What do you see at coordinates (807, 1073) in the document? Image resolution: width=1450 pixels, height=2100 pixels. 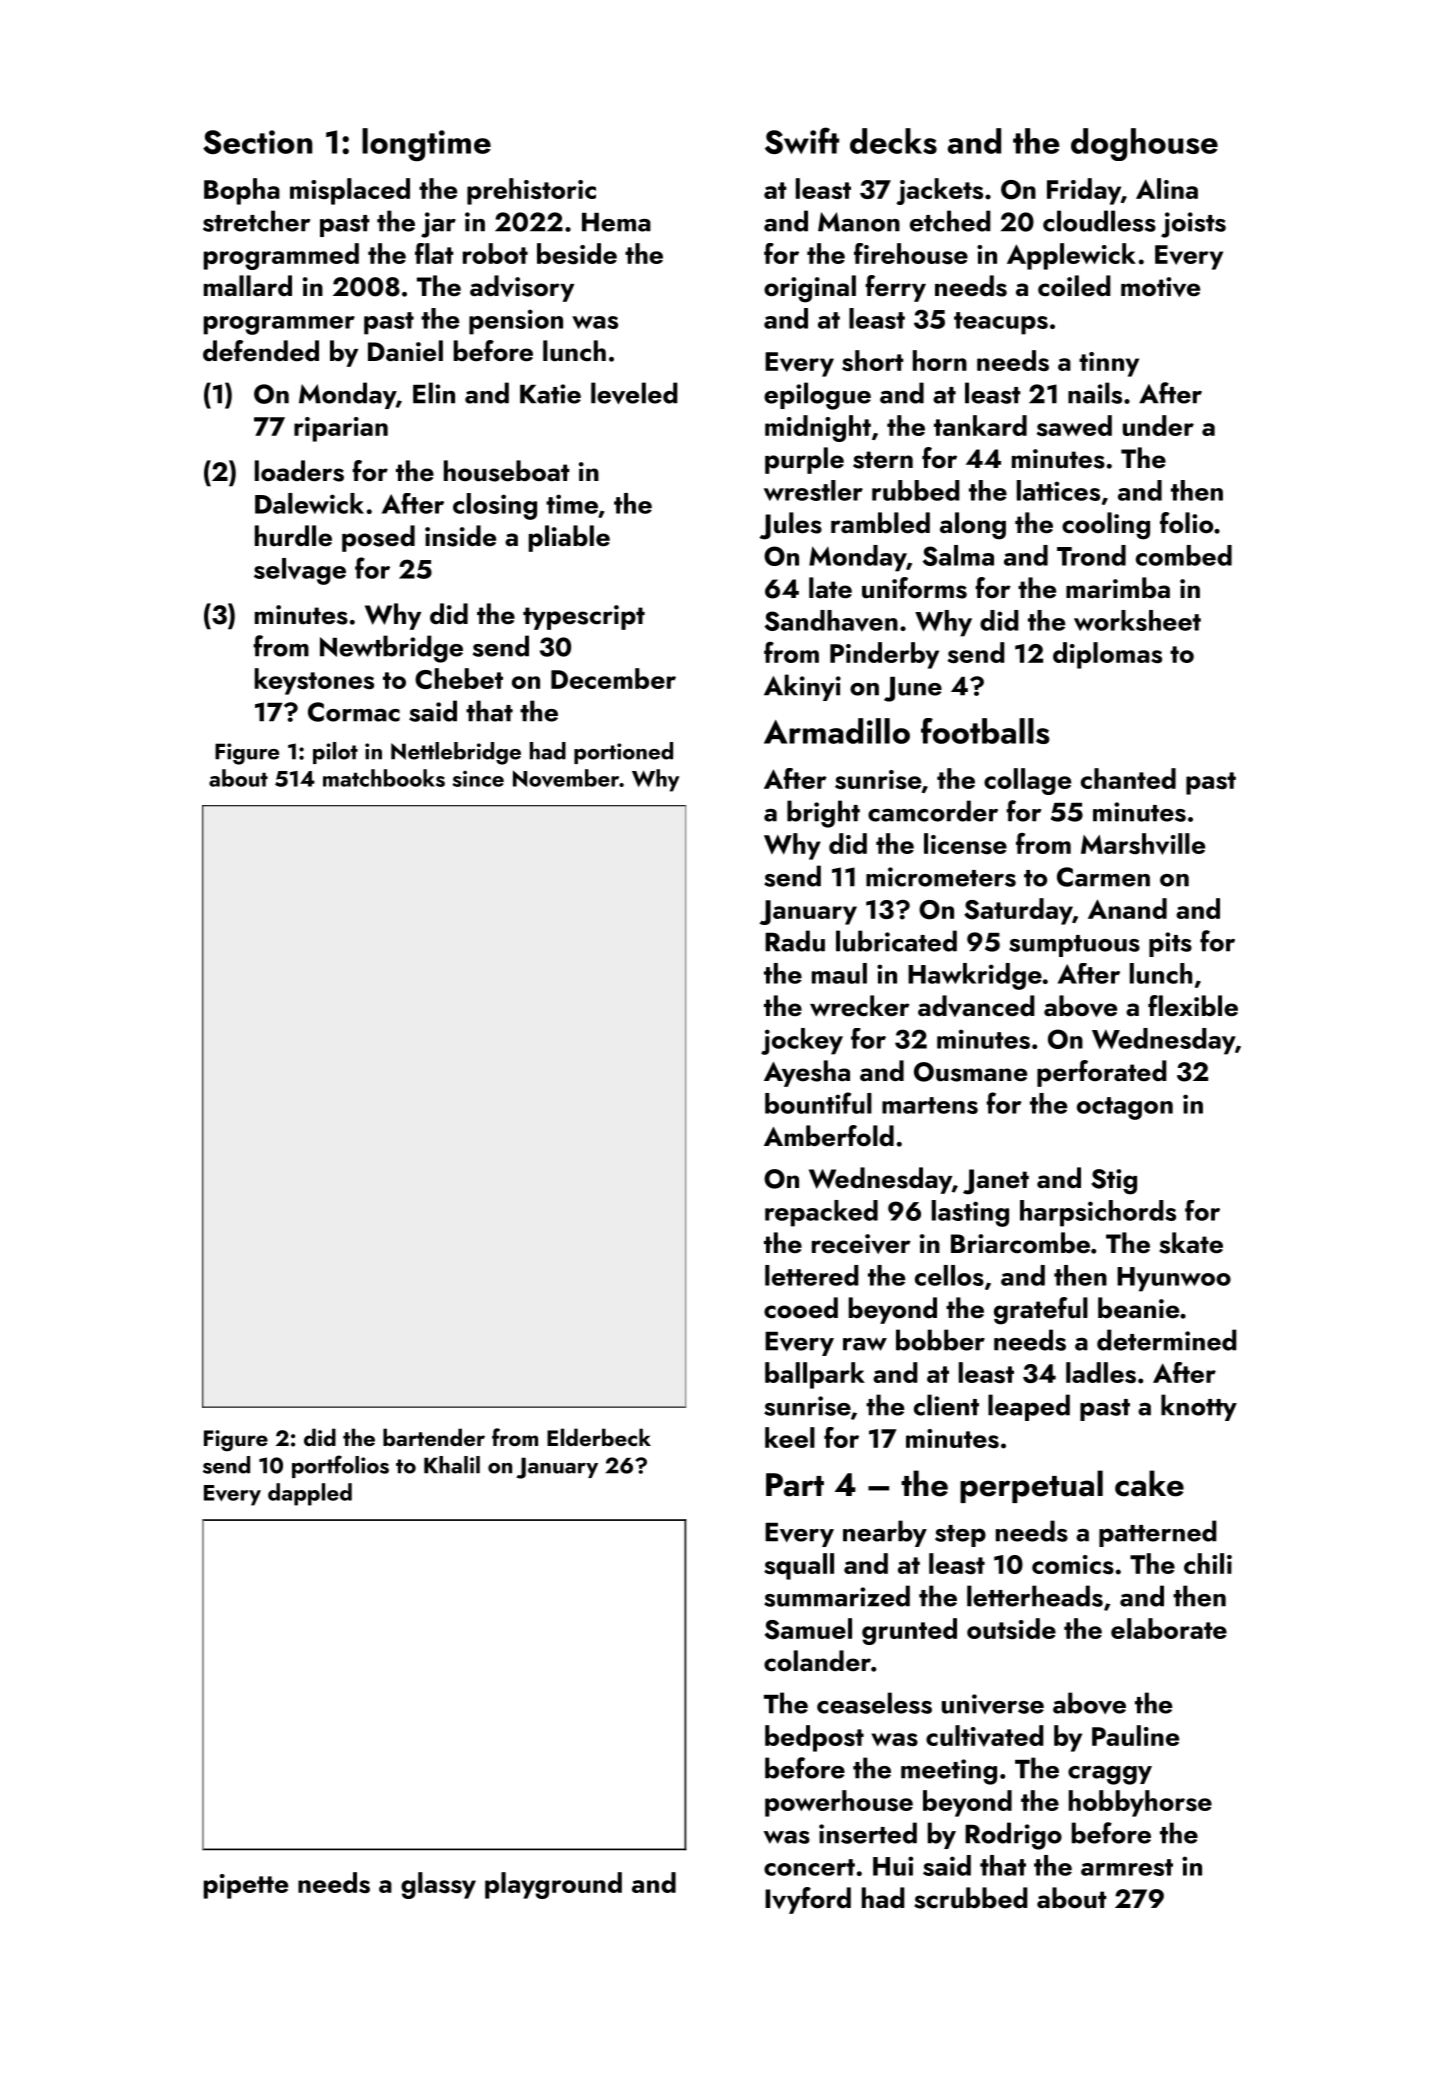 I see `Ayesha` at bounding box center [807, 1073].
